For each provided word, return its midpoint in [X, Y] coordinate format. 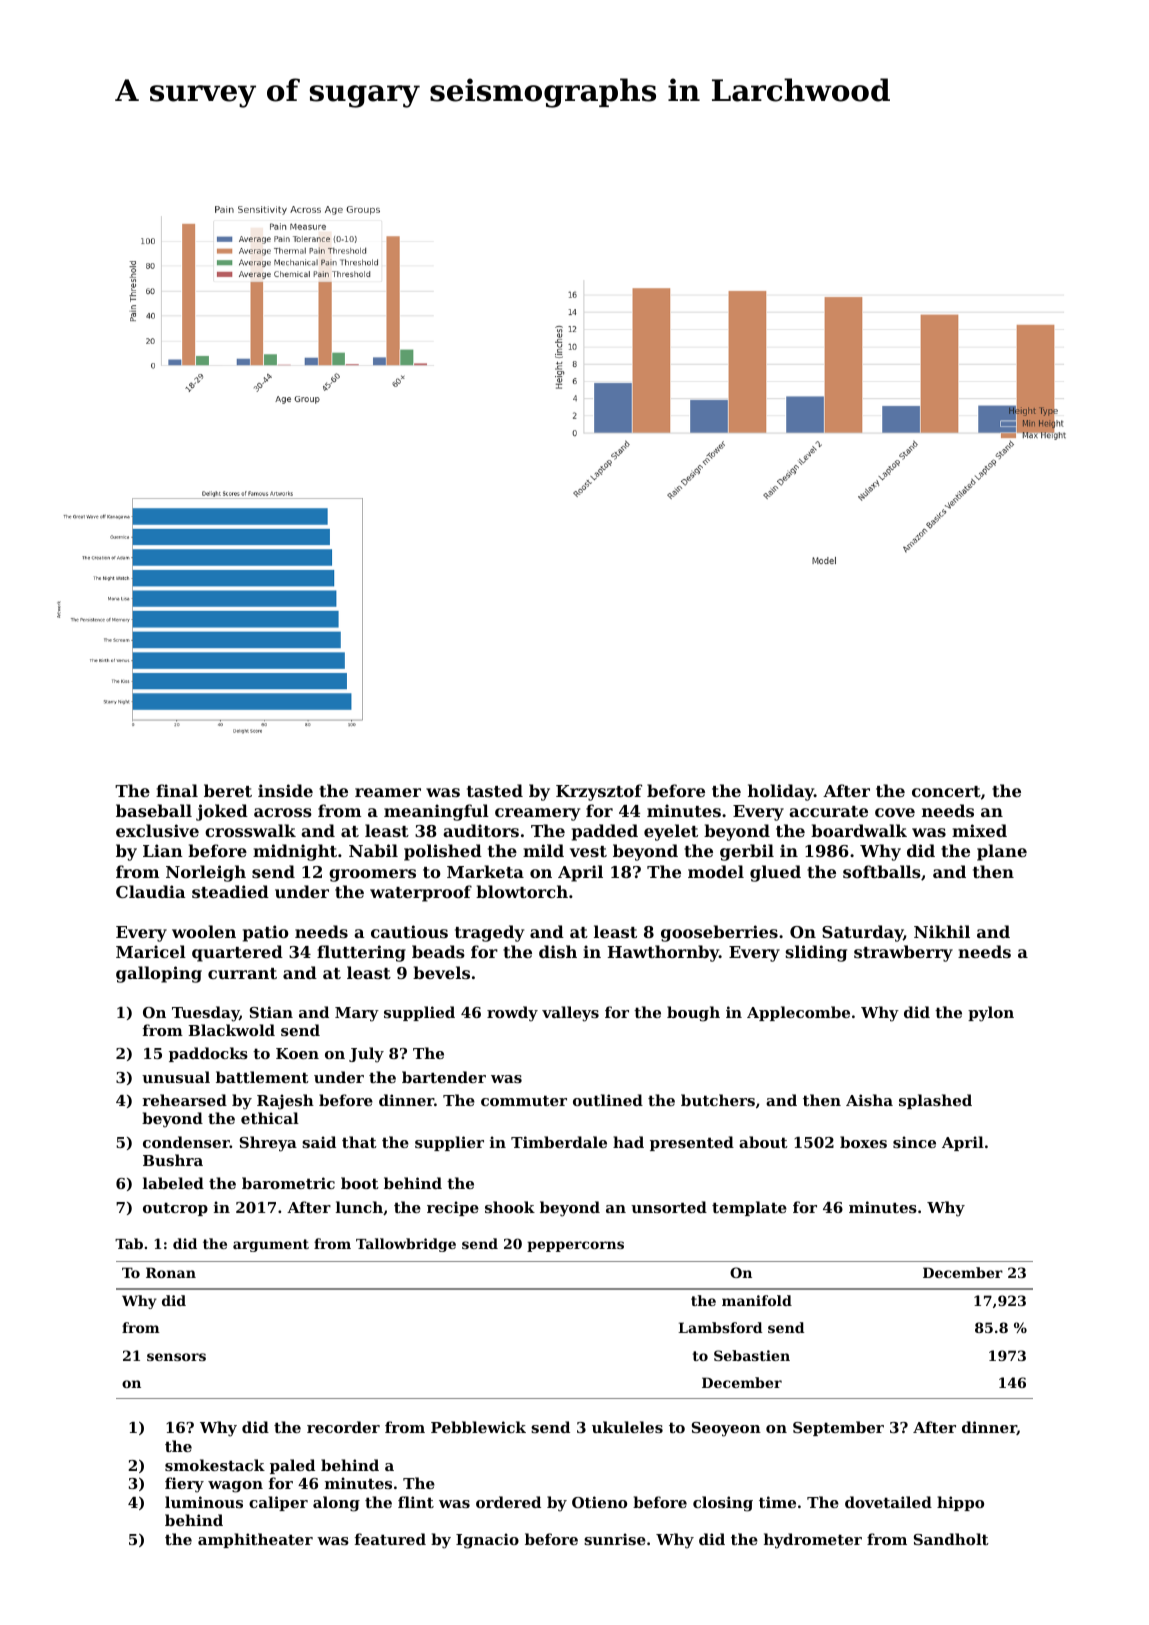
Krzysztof [599, 792]
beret [228, 790]
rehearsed [184, 1100]
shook [510, 1207]
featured [390, 1539]
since [914, 1142]
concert [946, 791]
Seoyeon [726, 1429]
